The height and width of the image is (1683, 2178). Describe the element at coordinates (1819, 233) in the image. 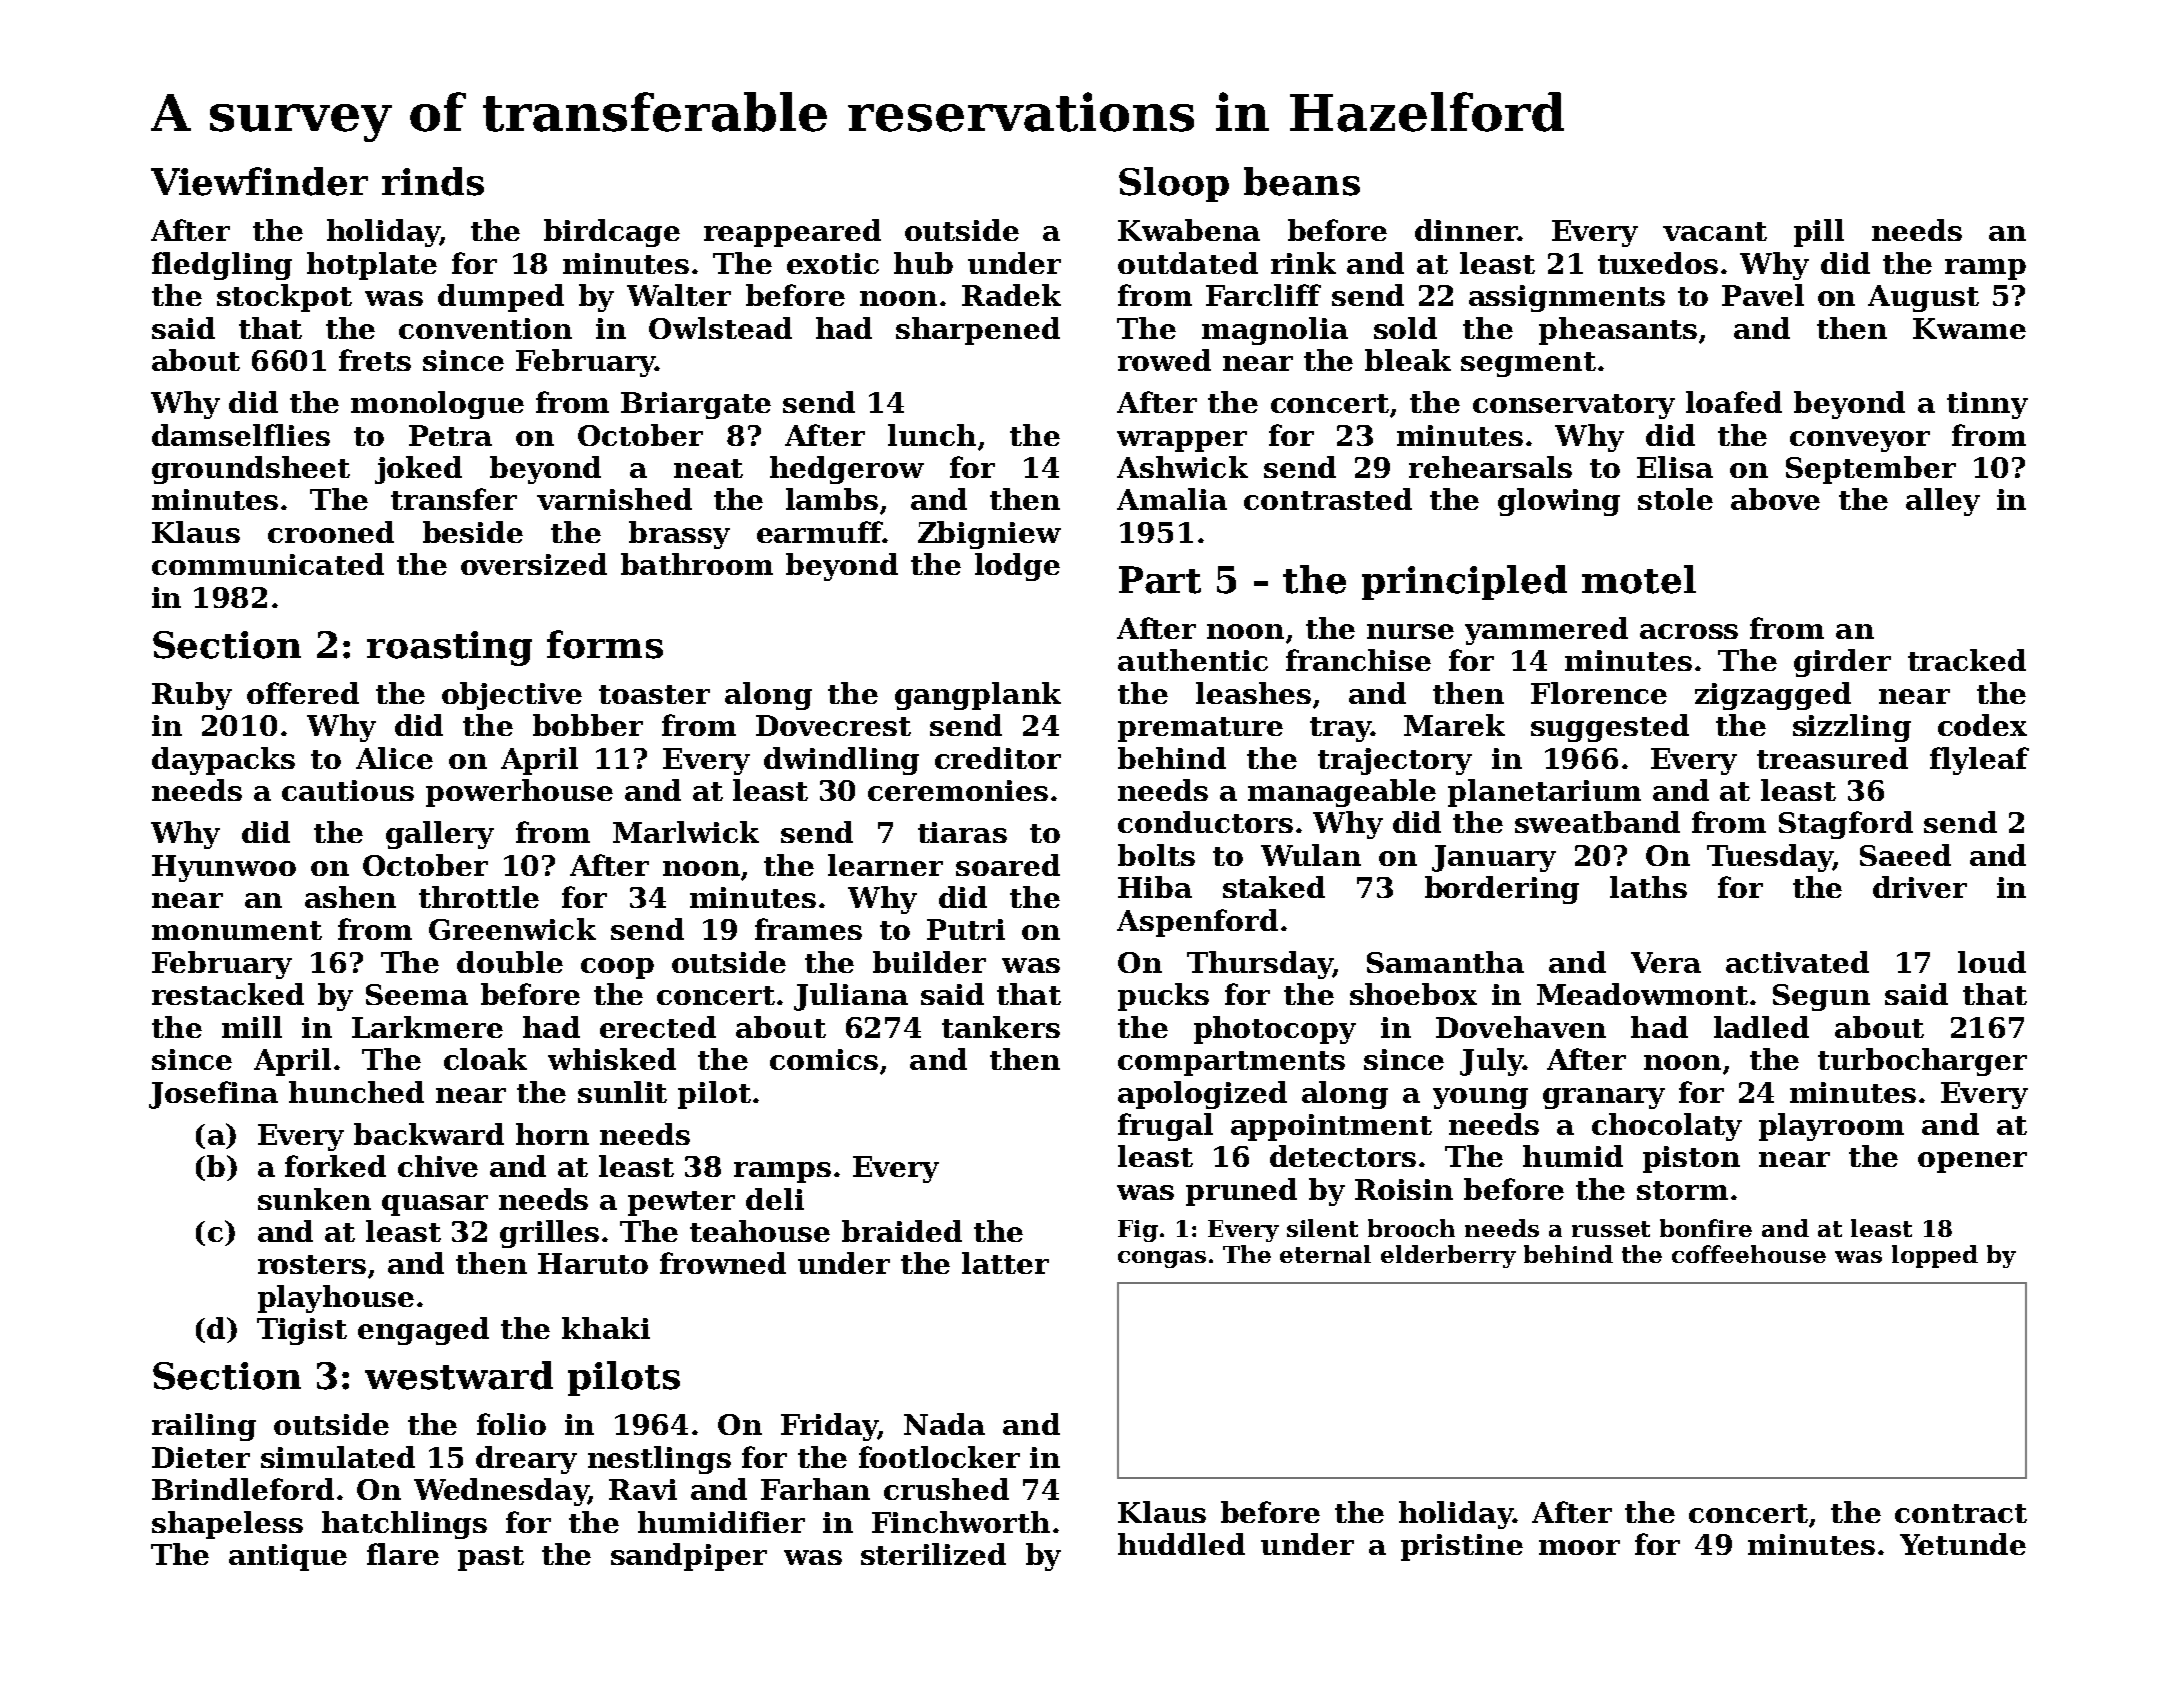

I see `pill` at that location.
